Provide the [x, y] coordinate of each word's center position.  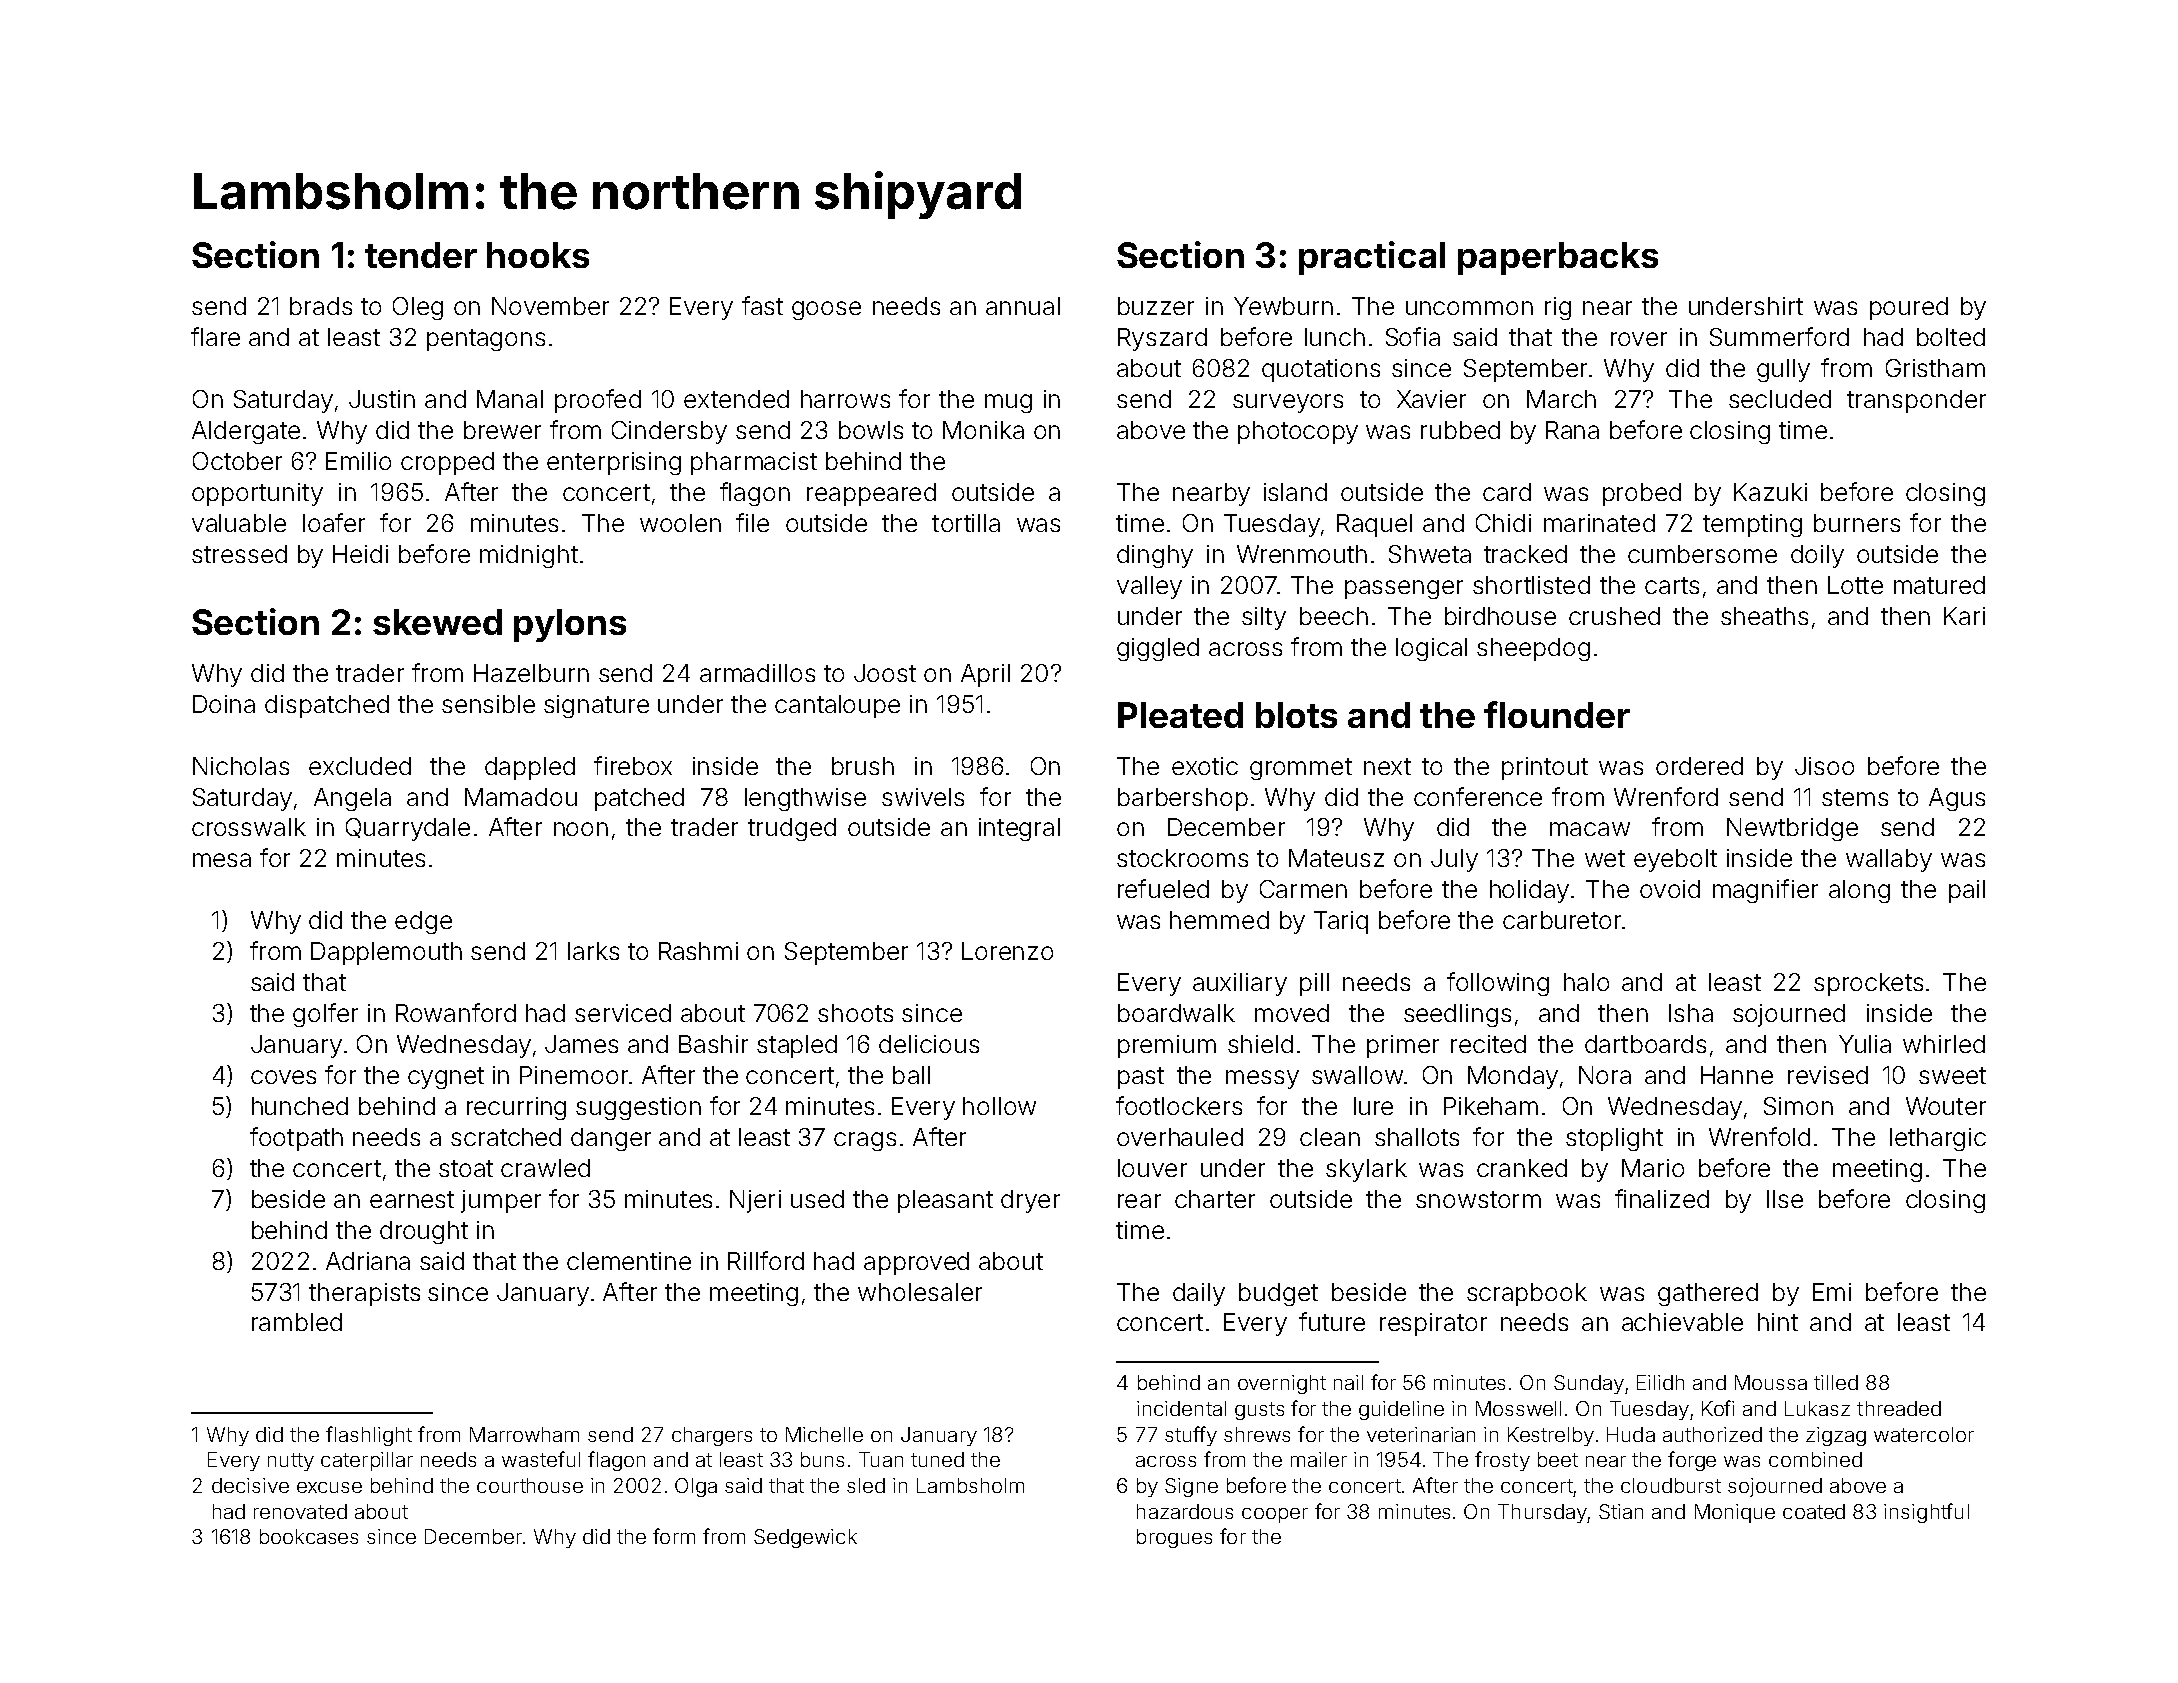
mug [1008, 403]
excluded [360, 766]
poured [1909, 308]
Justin [382, 399]
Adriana [368, 1261]
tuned [937, 1459]
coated [1814, 1511]
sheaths [1764, 616]
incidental [1181, 1408]
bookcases [309, 1536]
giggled [1158, 649]
